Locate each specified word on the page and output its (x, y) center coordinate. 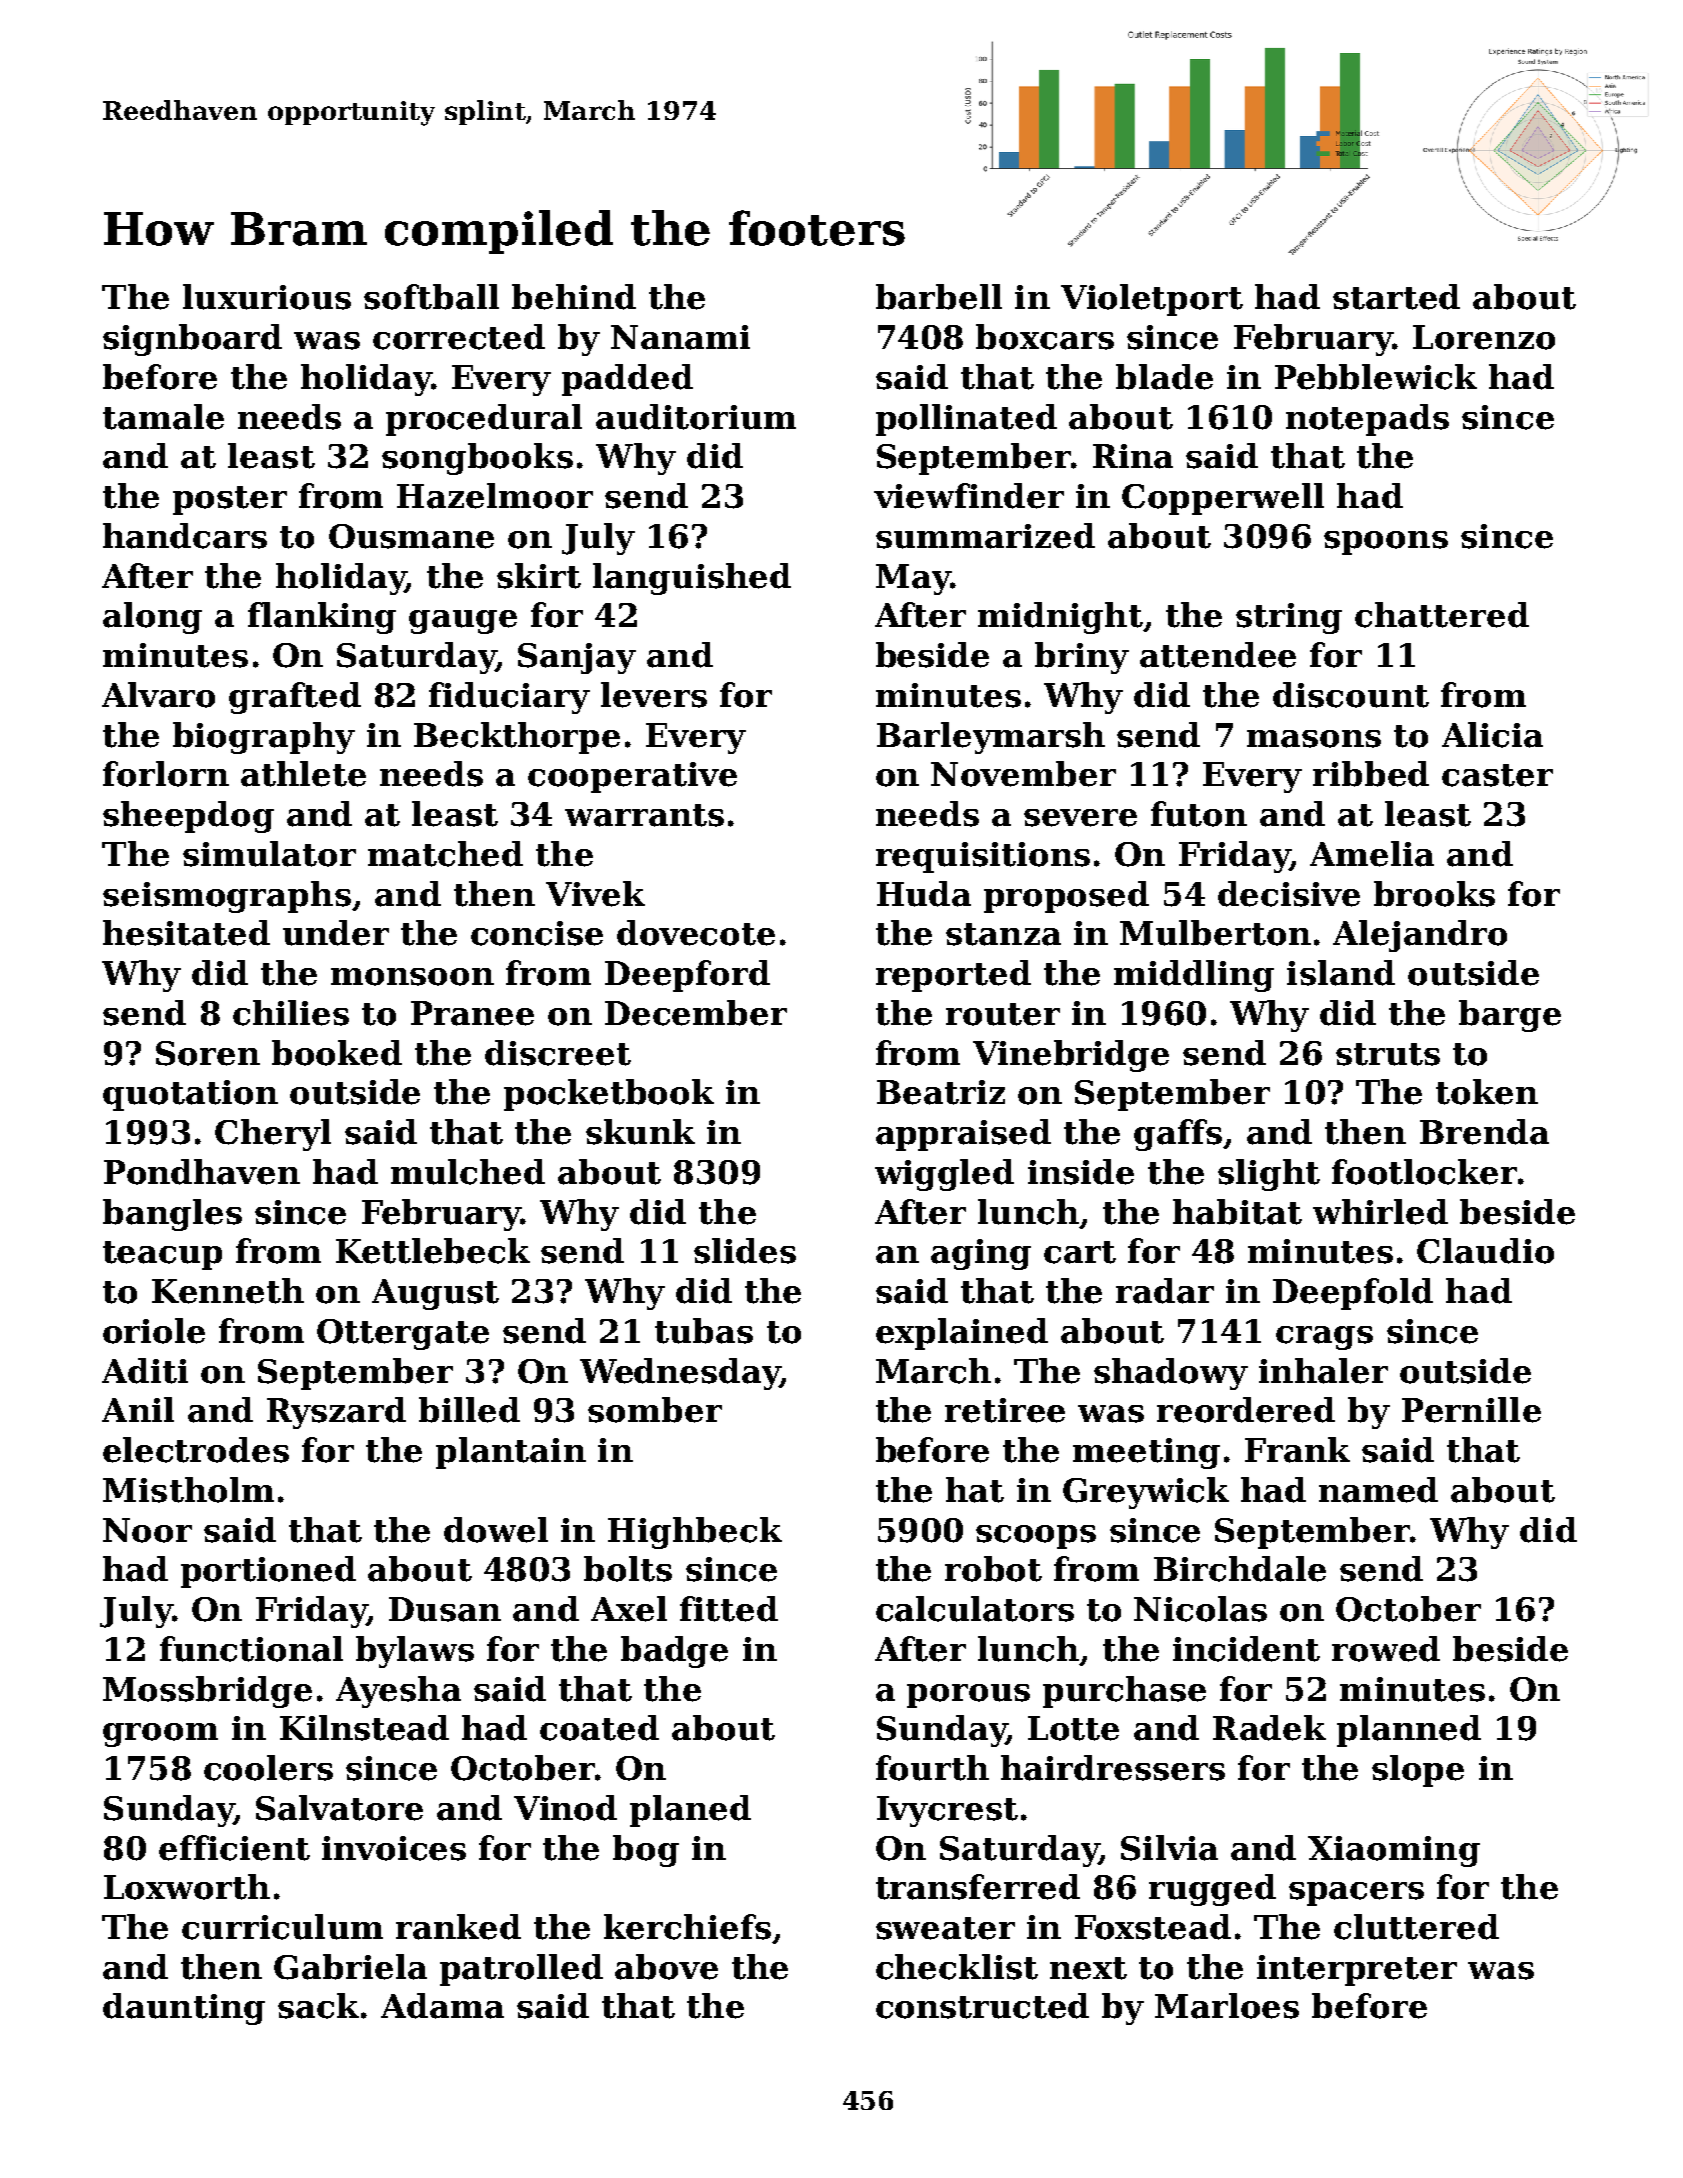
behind (574, 297)
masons (1314, 739)
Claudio (1485, 1251)
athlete (303, 774)
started (1396, 297)
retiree (1005, 1410)
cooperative (632, 777)
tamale (163, 417)
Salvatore (339, 1808)
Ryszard (336, 1413)
